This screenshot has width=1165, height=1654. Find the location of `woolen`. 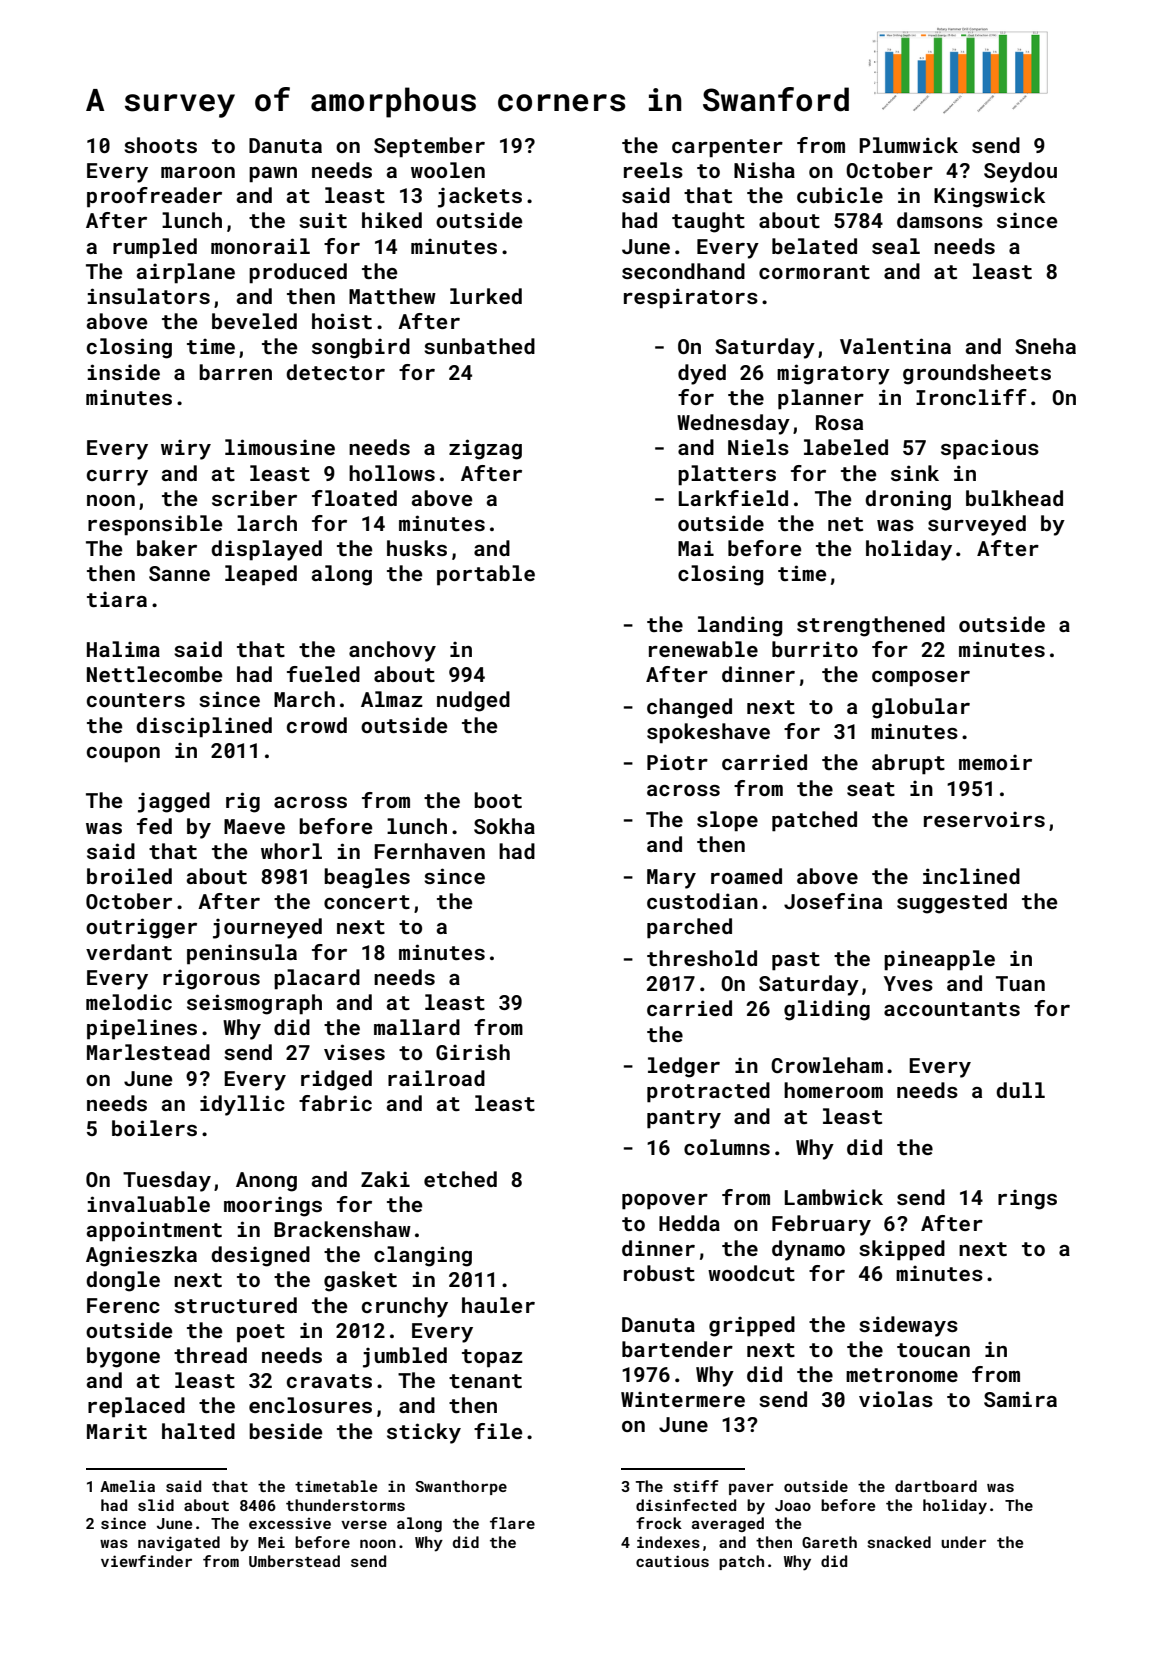

woolen is located at coordinates (448, 170).
